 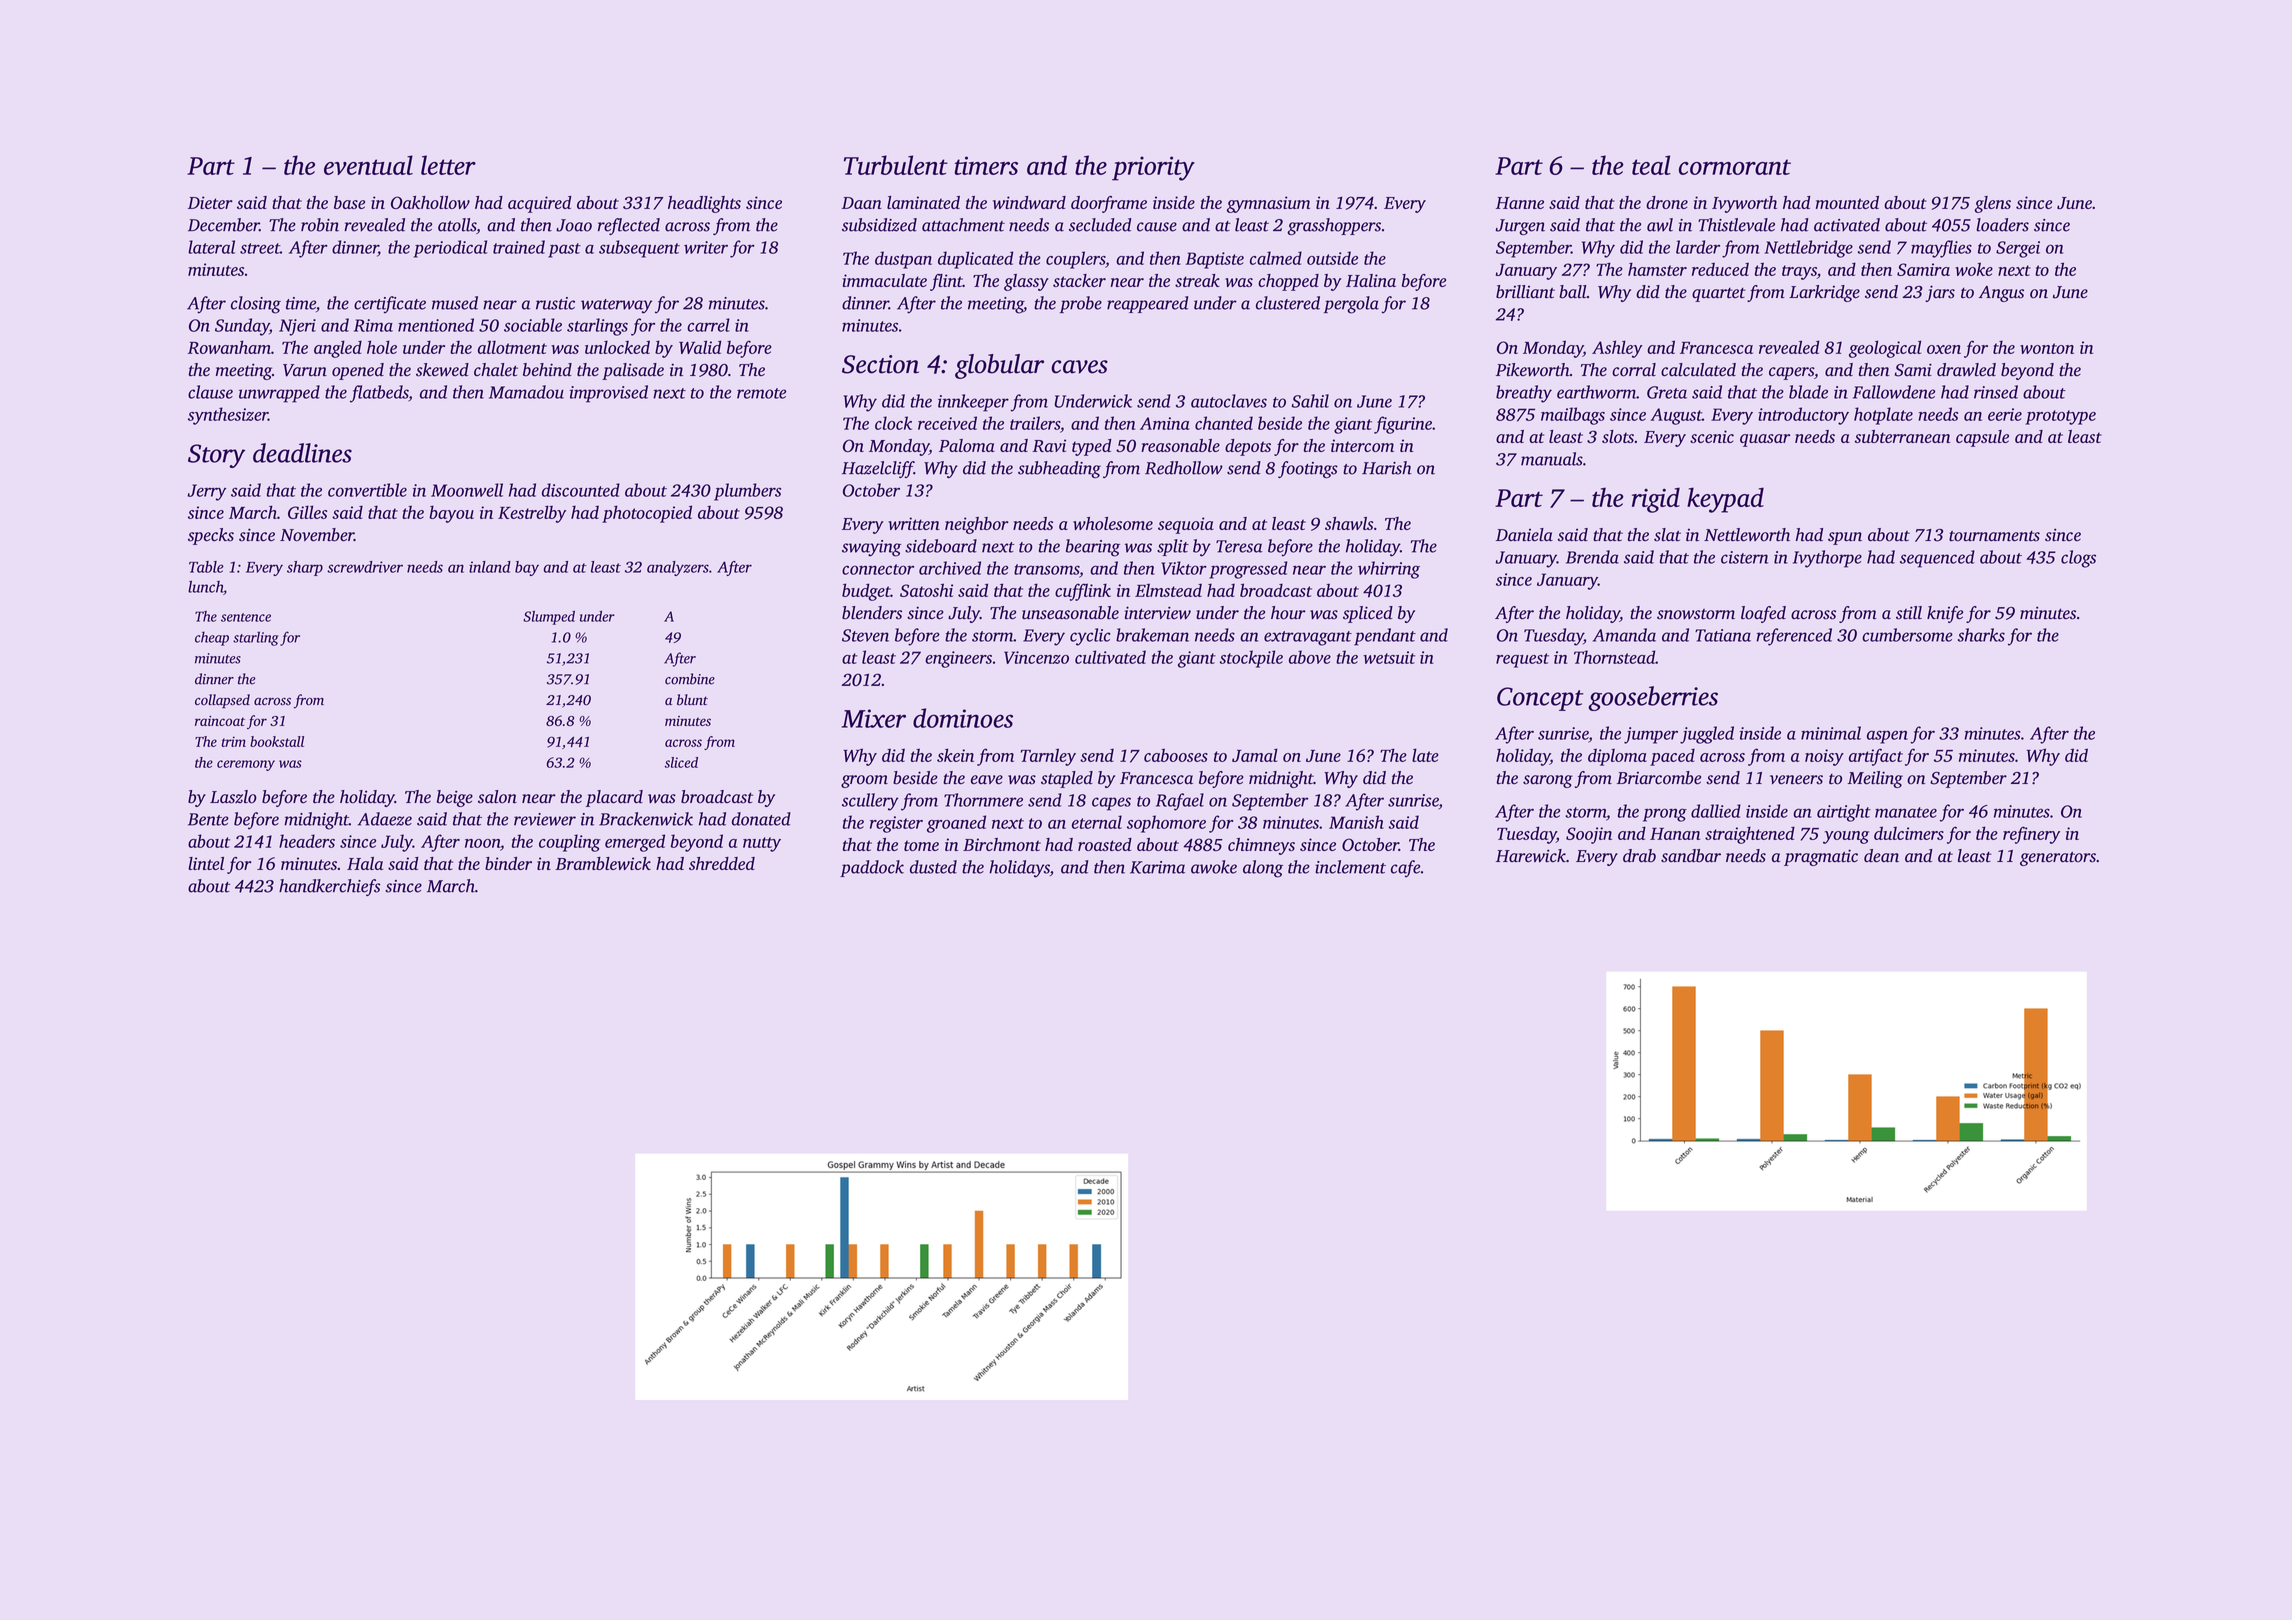 I want to click on binder, so click(x=508, y=863).
